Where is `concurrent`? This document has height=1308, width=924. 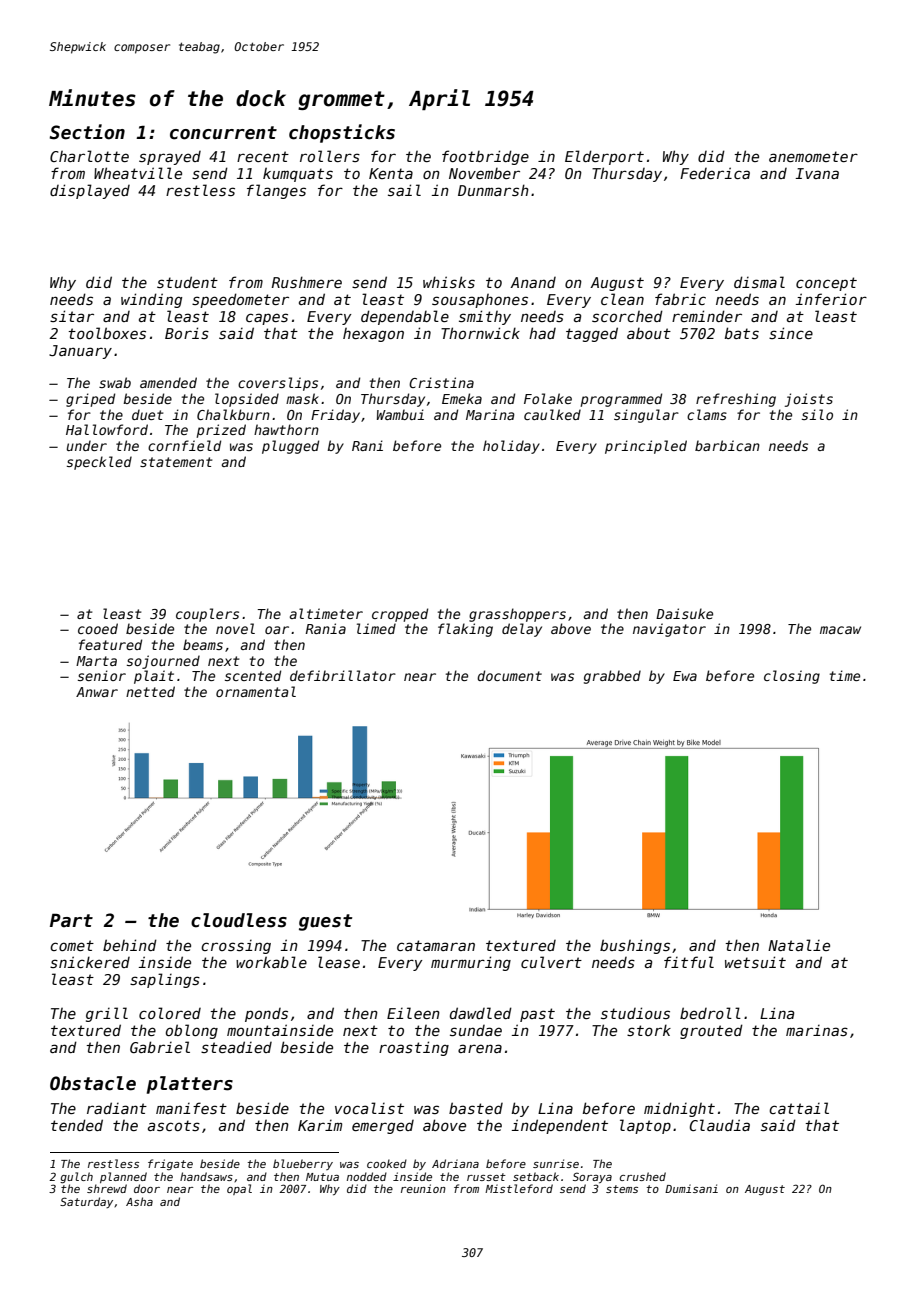 concurrent is located at coordinates (223, 133).
